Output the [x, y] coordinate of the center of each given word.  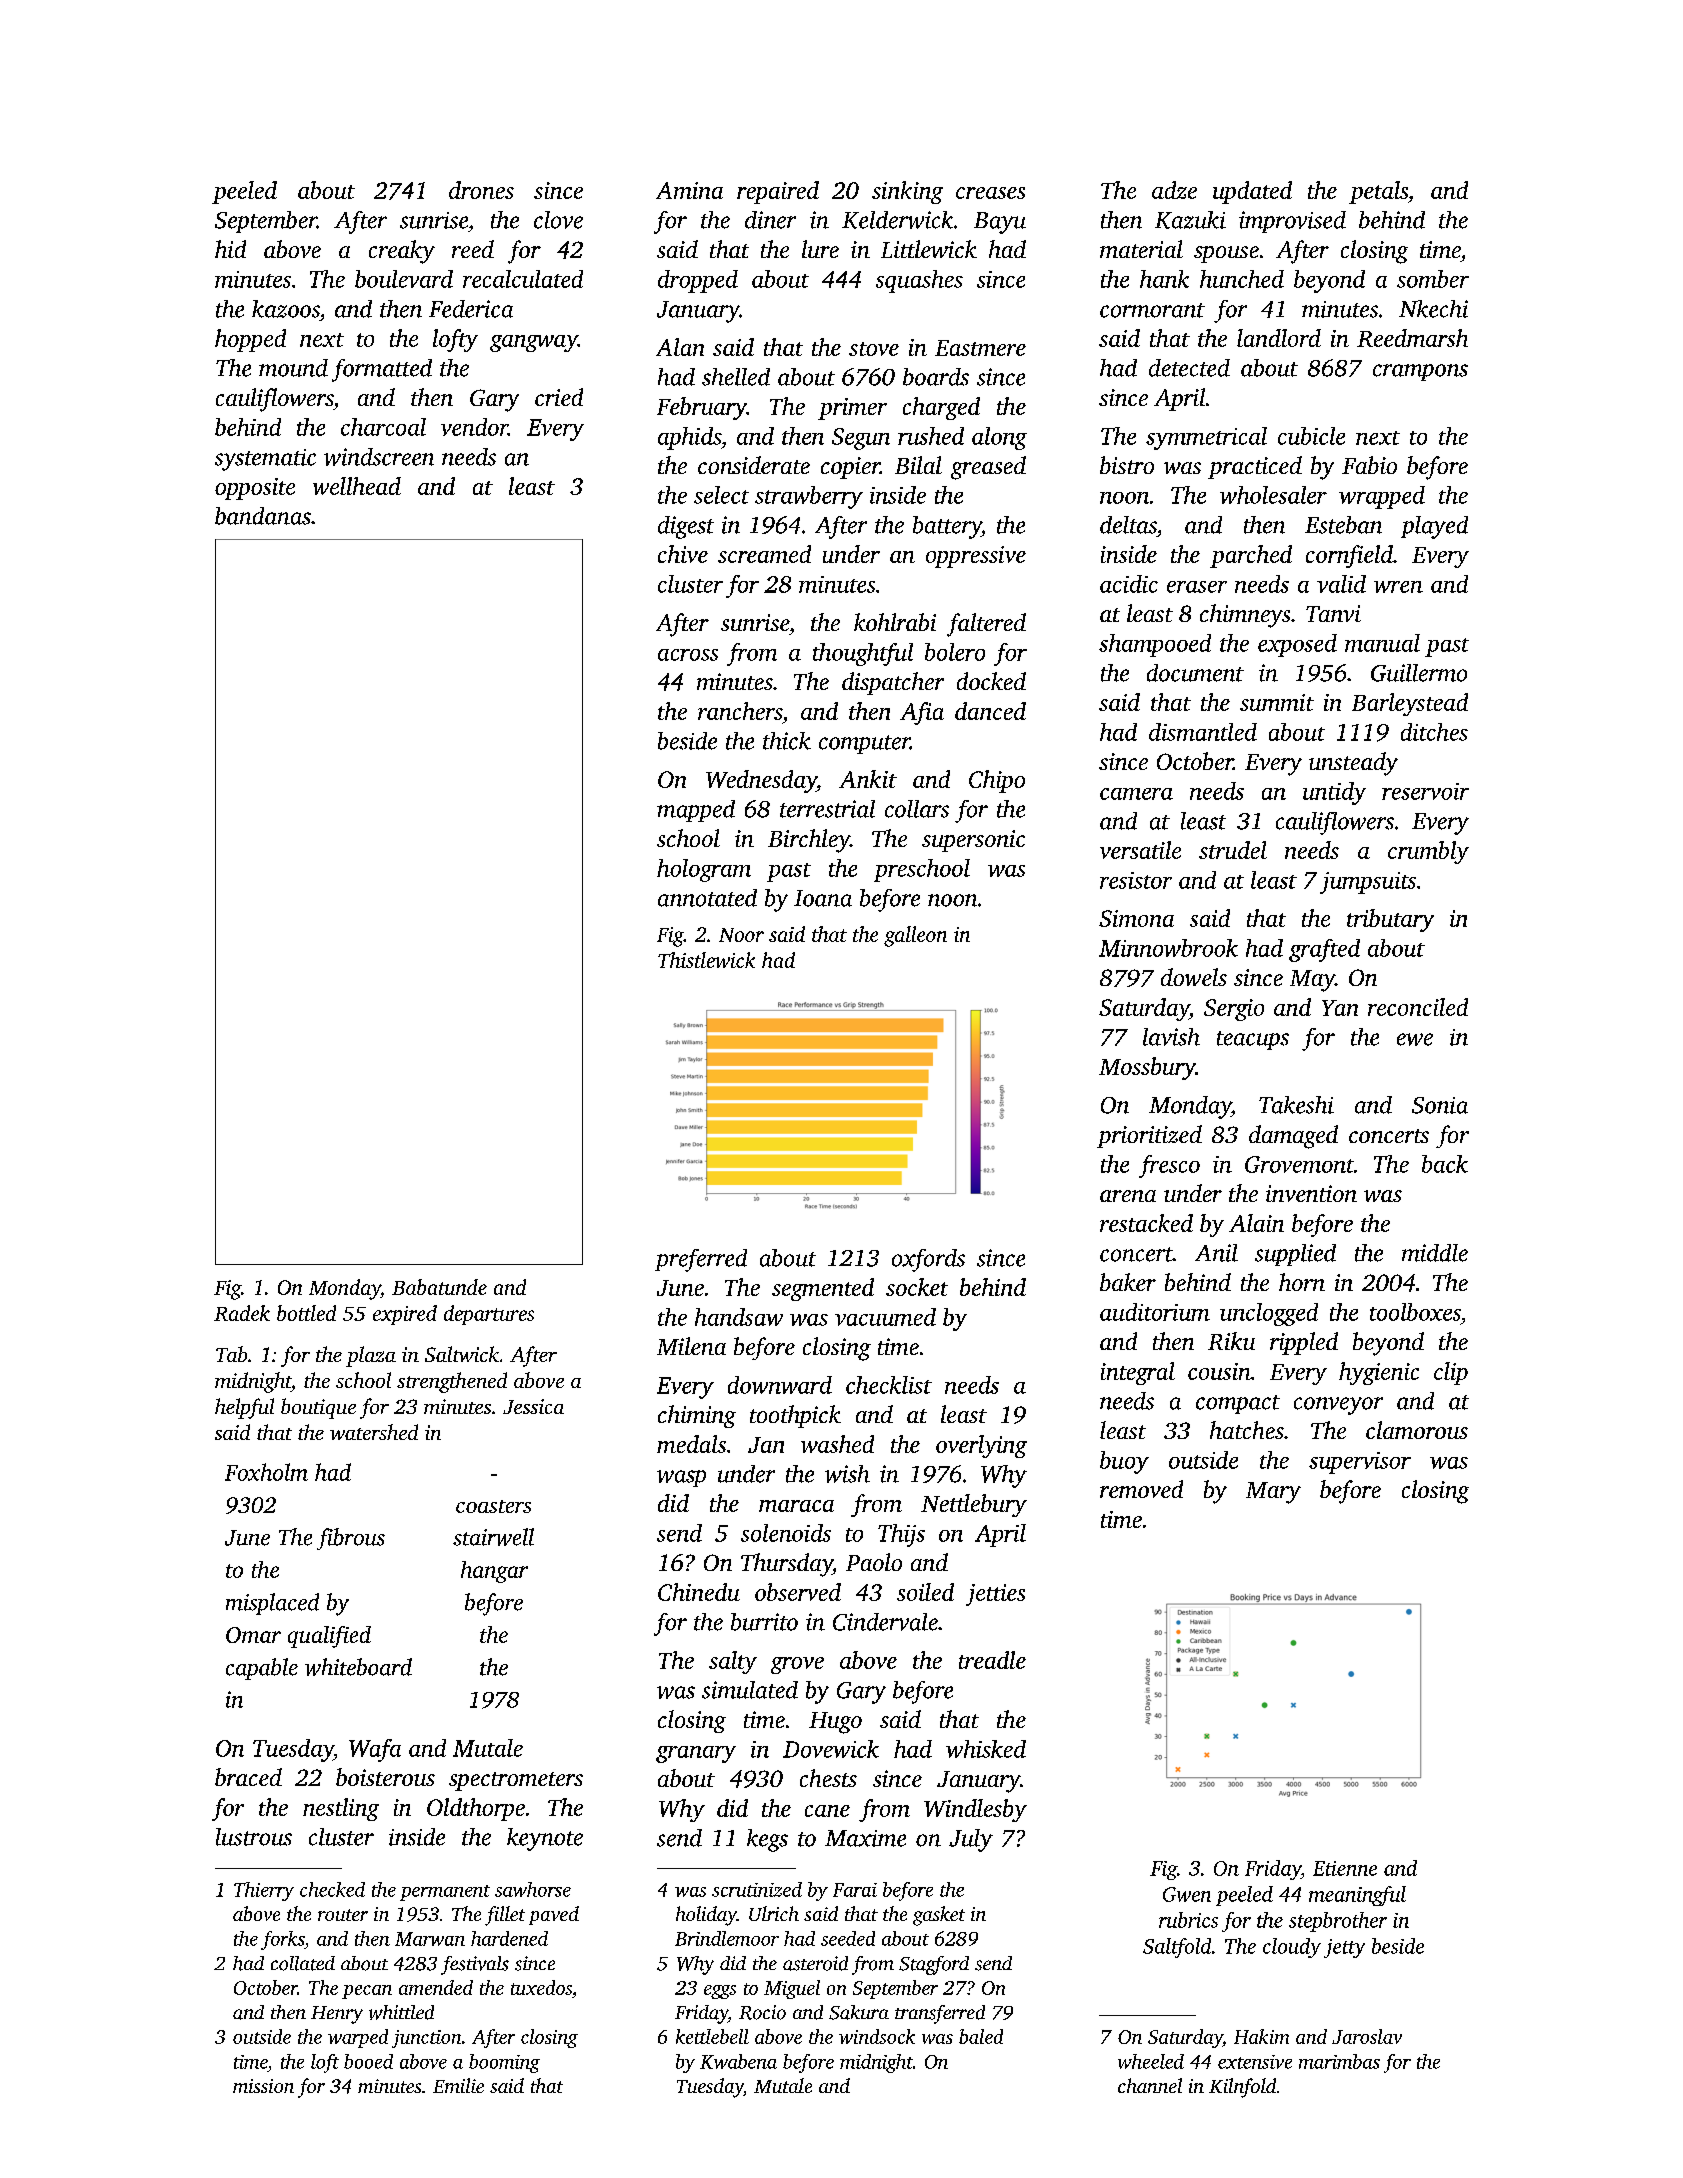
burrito [764, 1622]
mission [263, 2086]
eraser [1197, 587]
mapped [696, 811]
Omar [253, 1635]
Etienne [1345, 1868]
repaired [778, 192]
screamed [764, 554]
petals [1378, 192]
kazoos [286, 309]
